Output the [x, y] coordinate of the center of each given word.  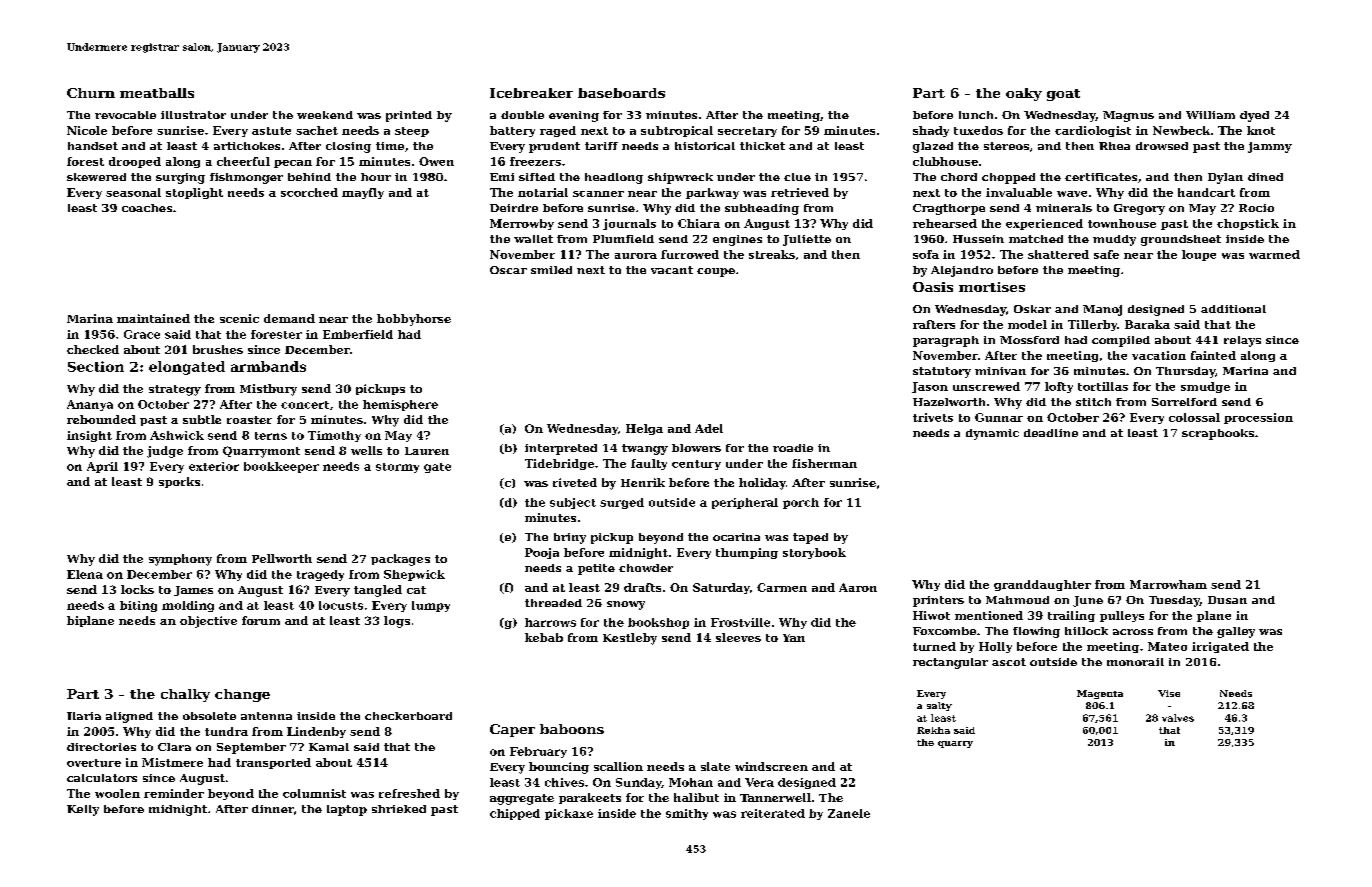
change [242, 695]
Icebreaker [531, 93]
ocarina [736, 537]
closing [348, 147]
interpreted [561, 449]
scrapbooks [1218, 434]
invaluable [1019, 192]
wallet [533, 239]
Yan [794, 638]
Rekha [933, 730]
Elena [85, 574]
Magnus [1128, 116]
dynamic [992, 434]
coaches [147, 208]
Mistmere [172, 762]
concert [305, 405]
